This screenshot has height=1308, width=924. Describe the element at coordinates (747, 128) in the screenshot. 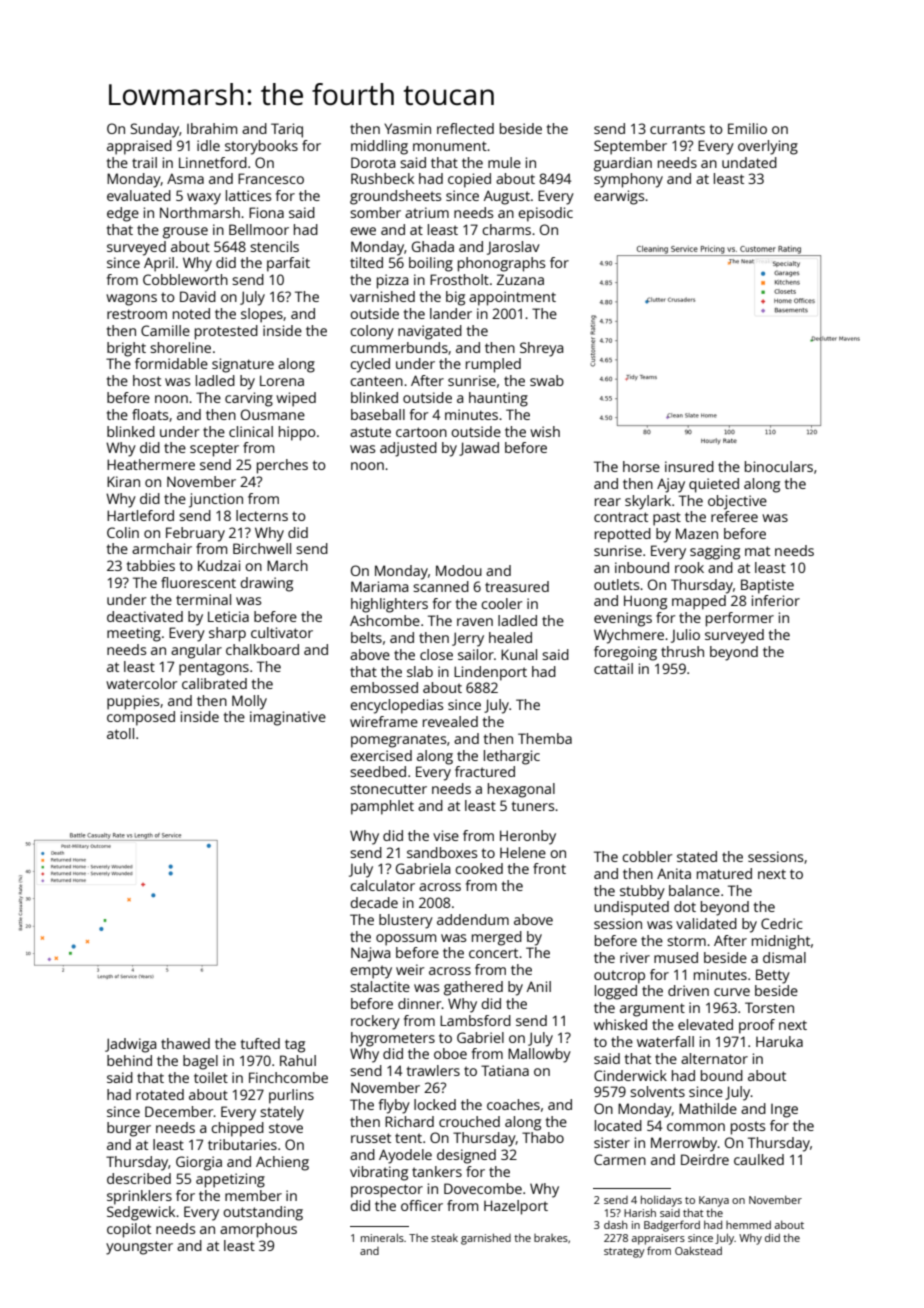

I see `Emilio` at that location.
